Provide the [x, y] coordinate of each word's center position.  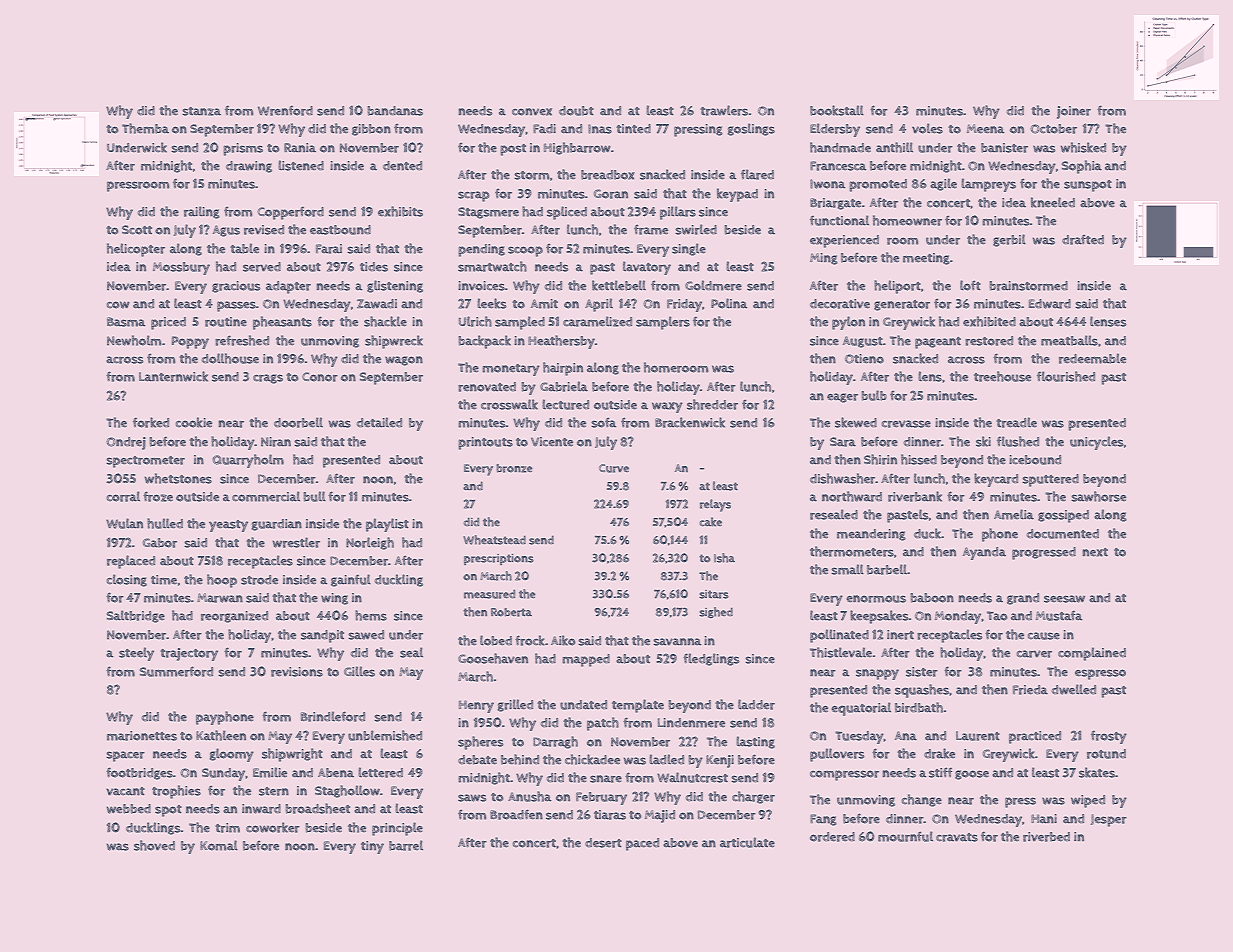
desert [603, 843]
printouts [485, 443]
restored [989, 341]
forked [151, 422]
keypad [737, 195]
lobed [496, 640]
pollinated [839, 636]
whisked [1083, 147]
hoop [222, 581]
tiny [372, 847]
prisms [243, 149]
